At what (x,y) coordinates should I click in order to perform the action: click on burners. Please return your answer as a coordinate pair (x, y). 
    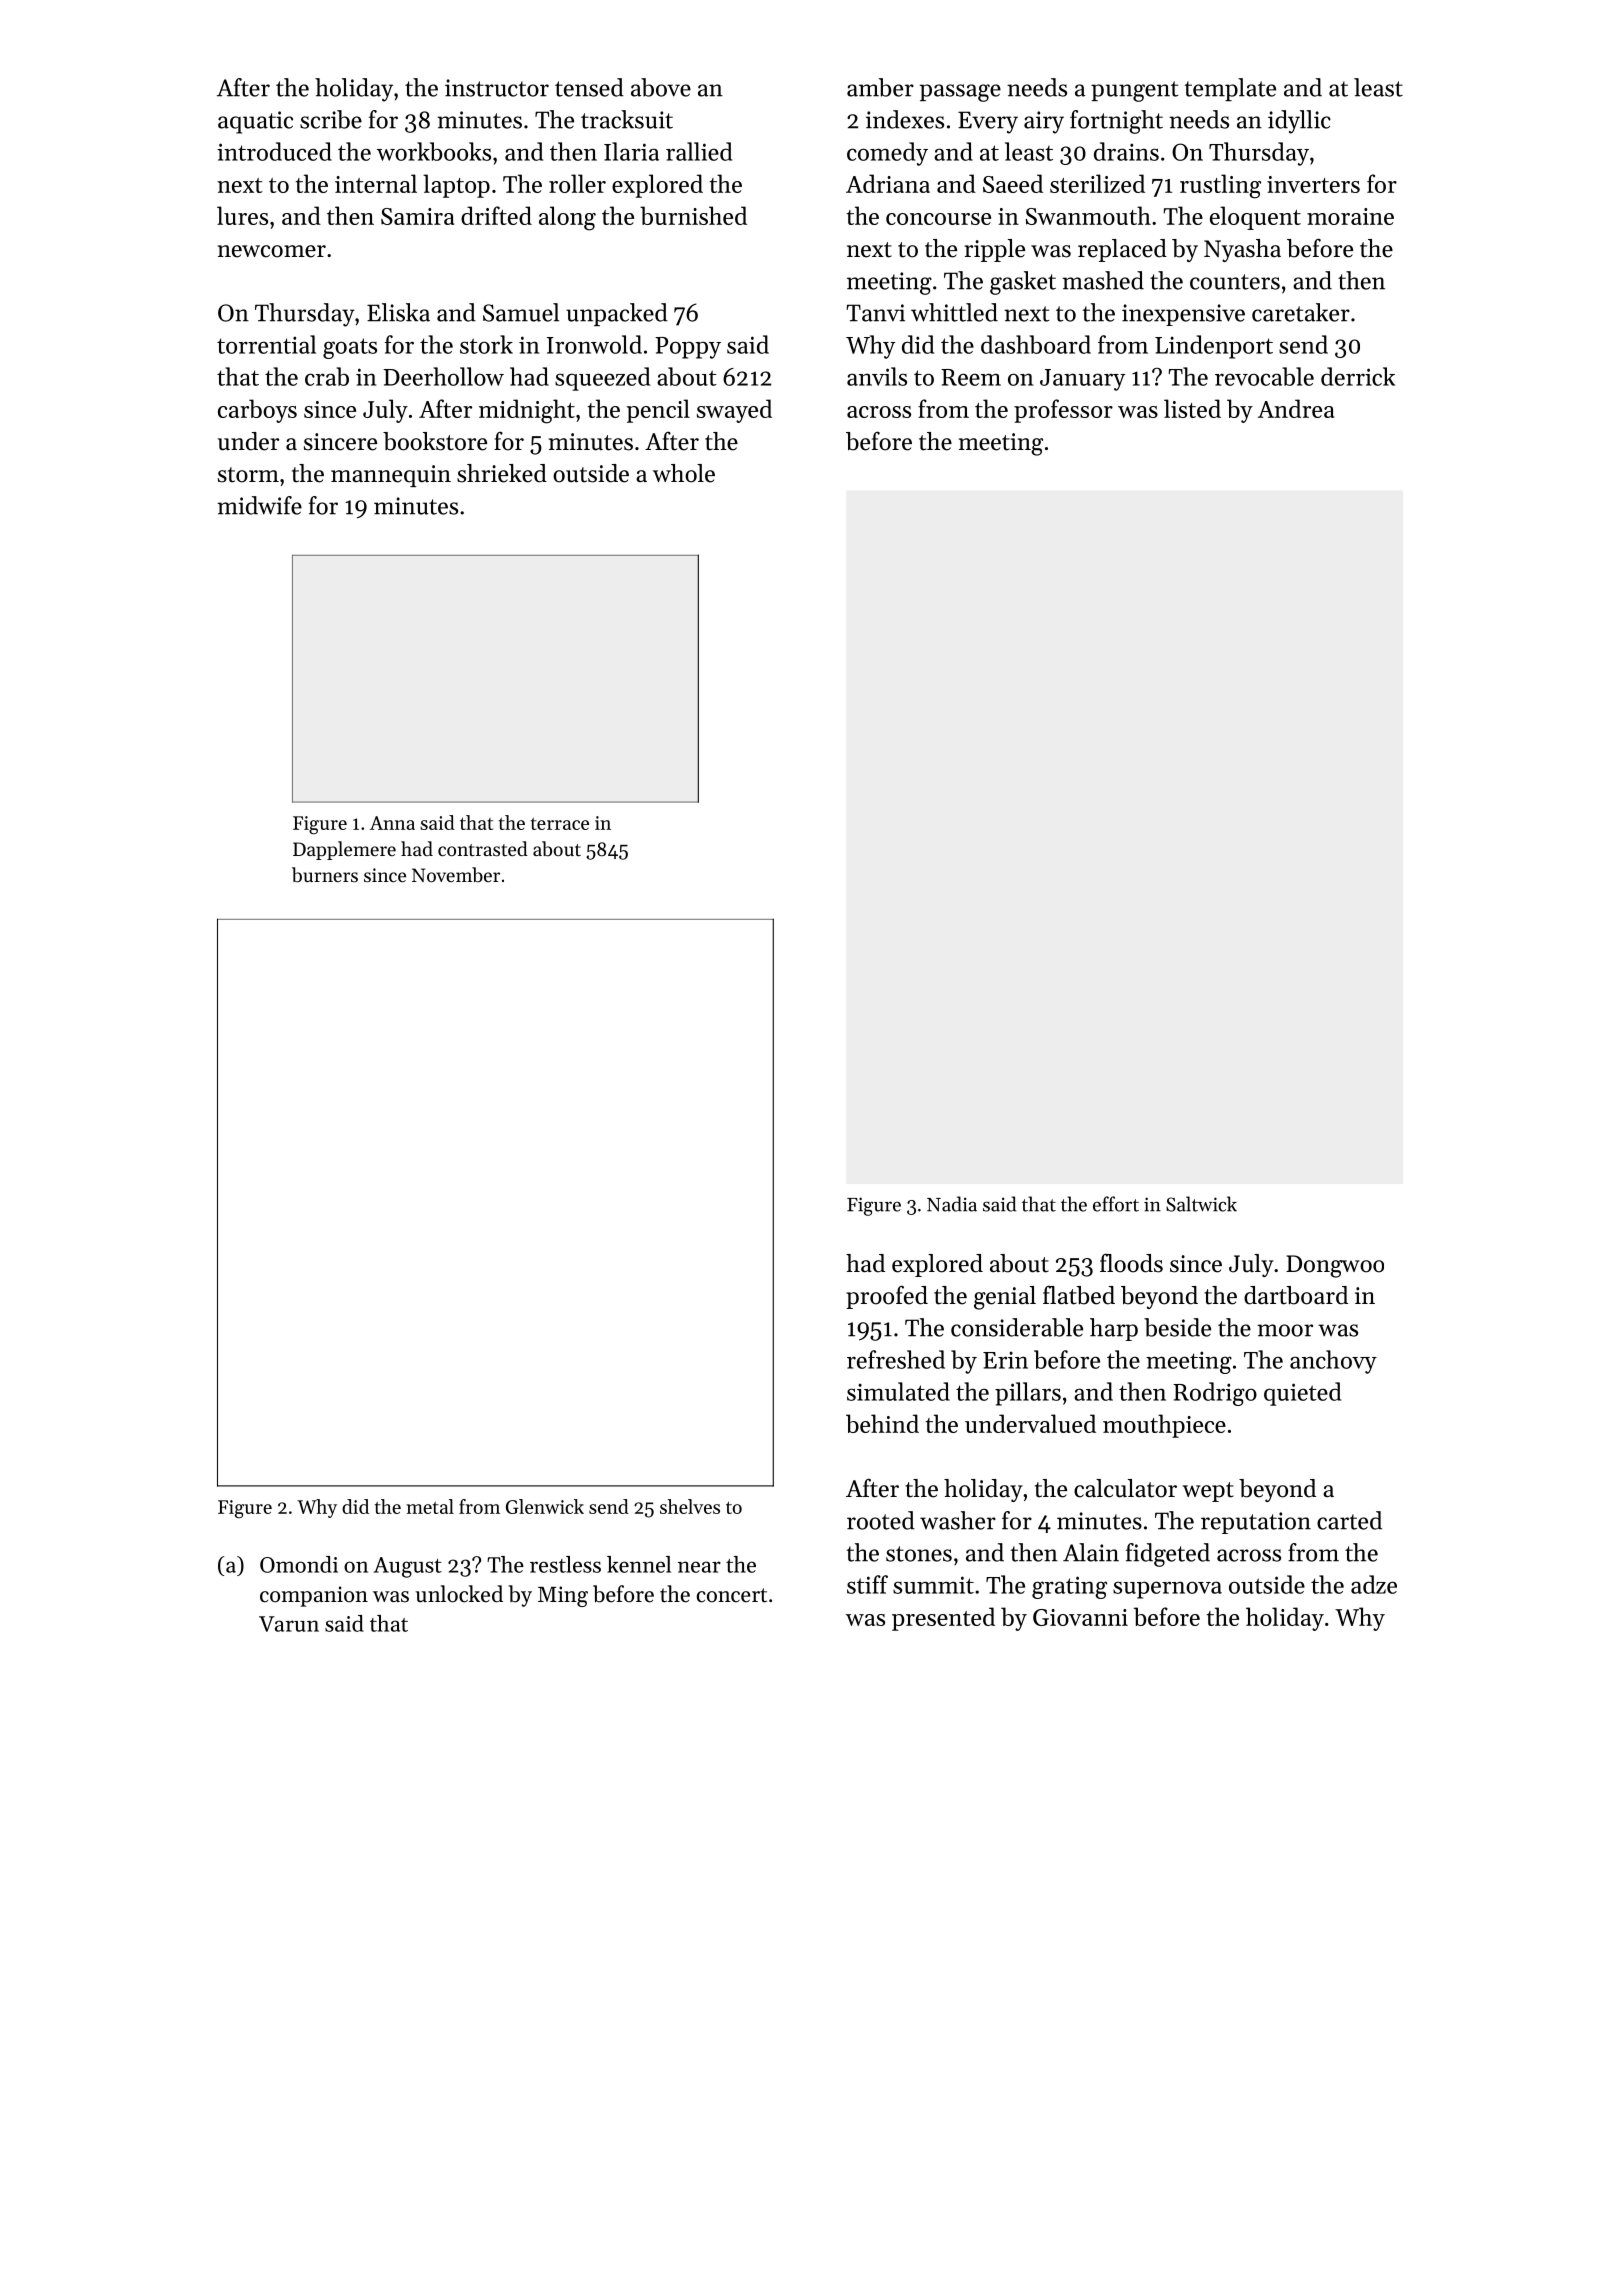
    Looking at the image, I should click on (325, 875).
